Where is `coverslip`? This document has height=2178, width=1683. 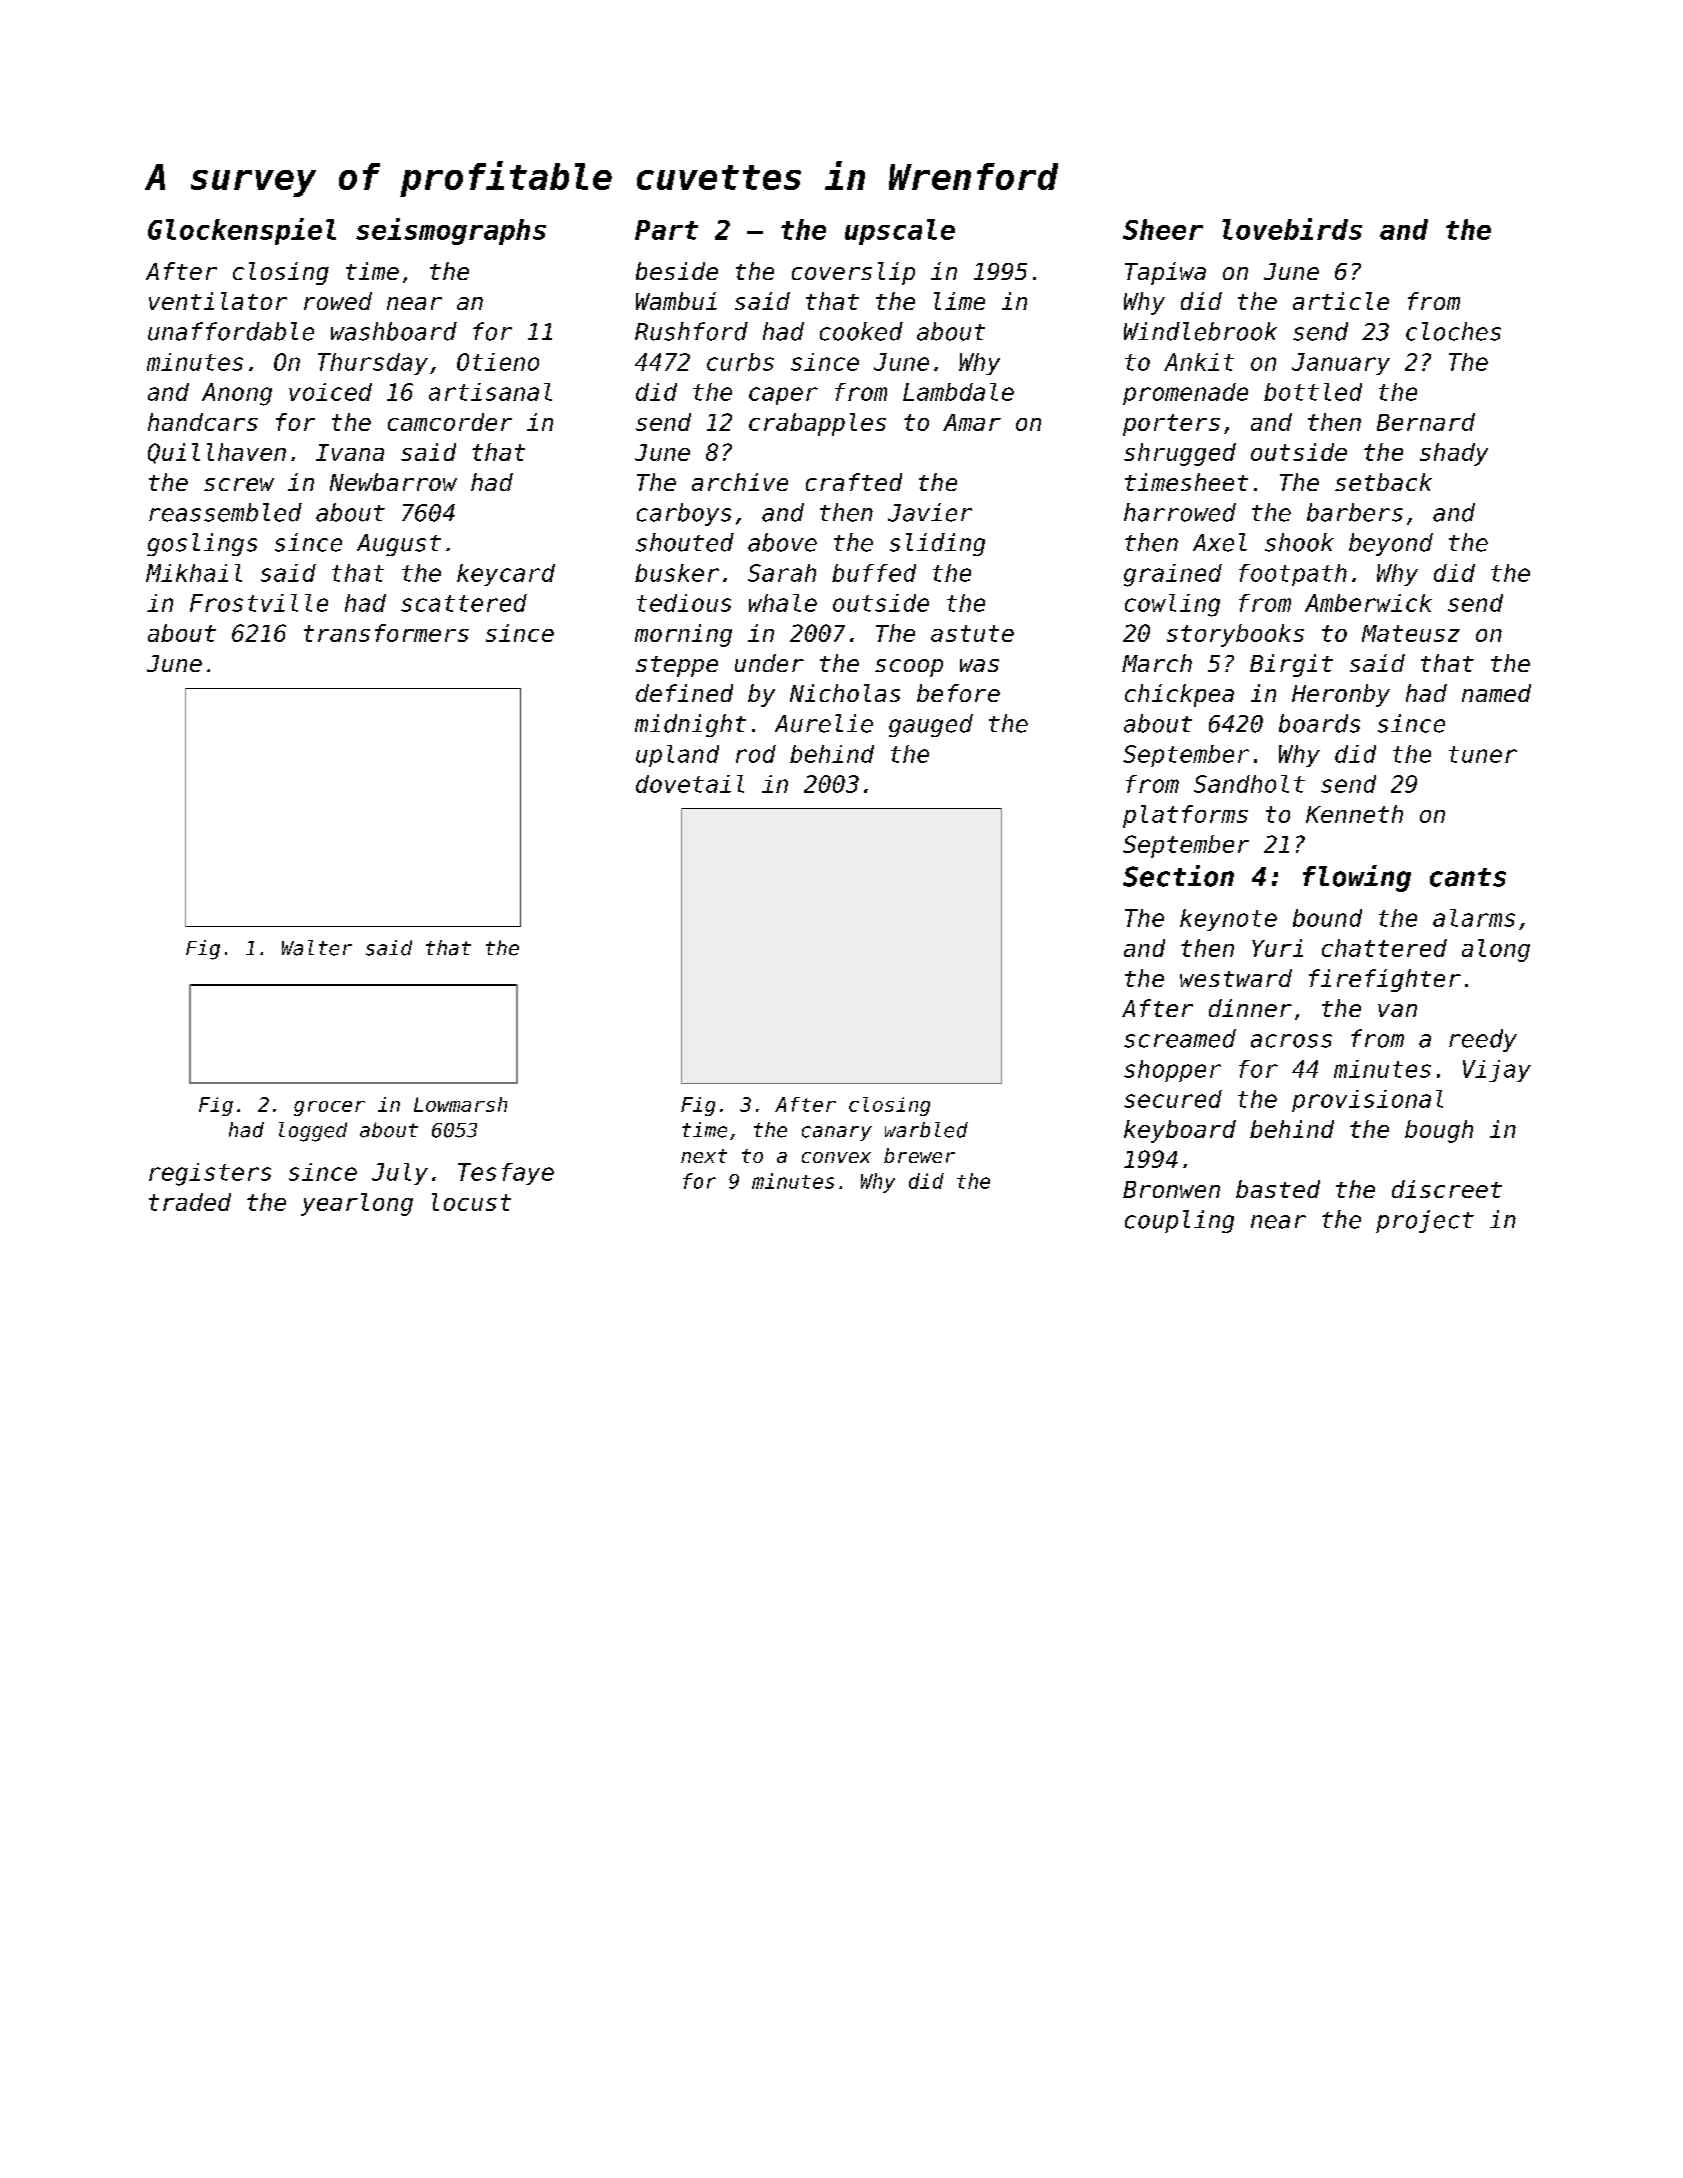
coverslip is located at coordinates (853, 273).
